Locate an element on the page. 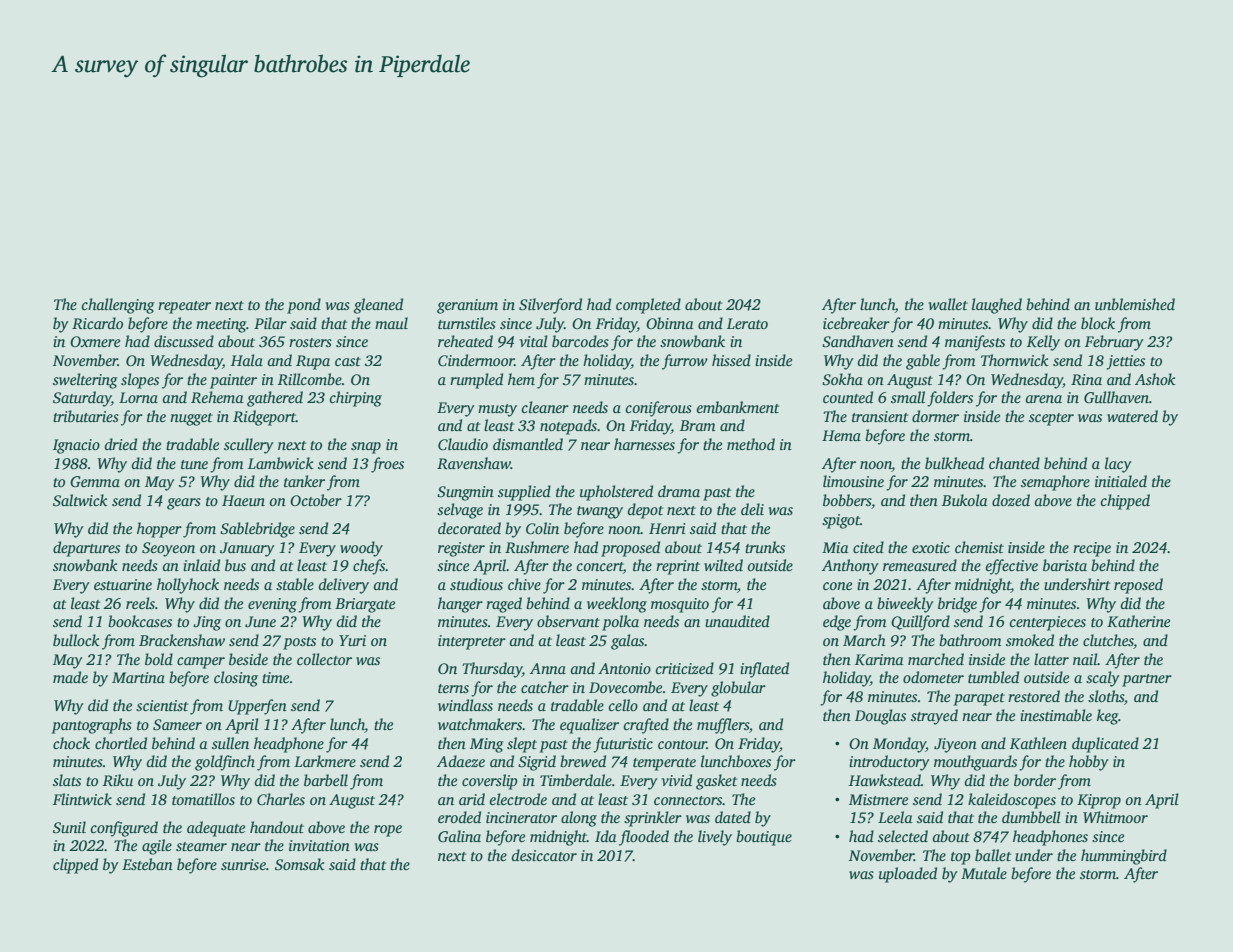 The width and height of the image is (1233, 952). wallet is located at coordinates (948, 304).
